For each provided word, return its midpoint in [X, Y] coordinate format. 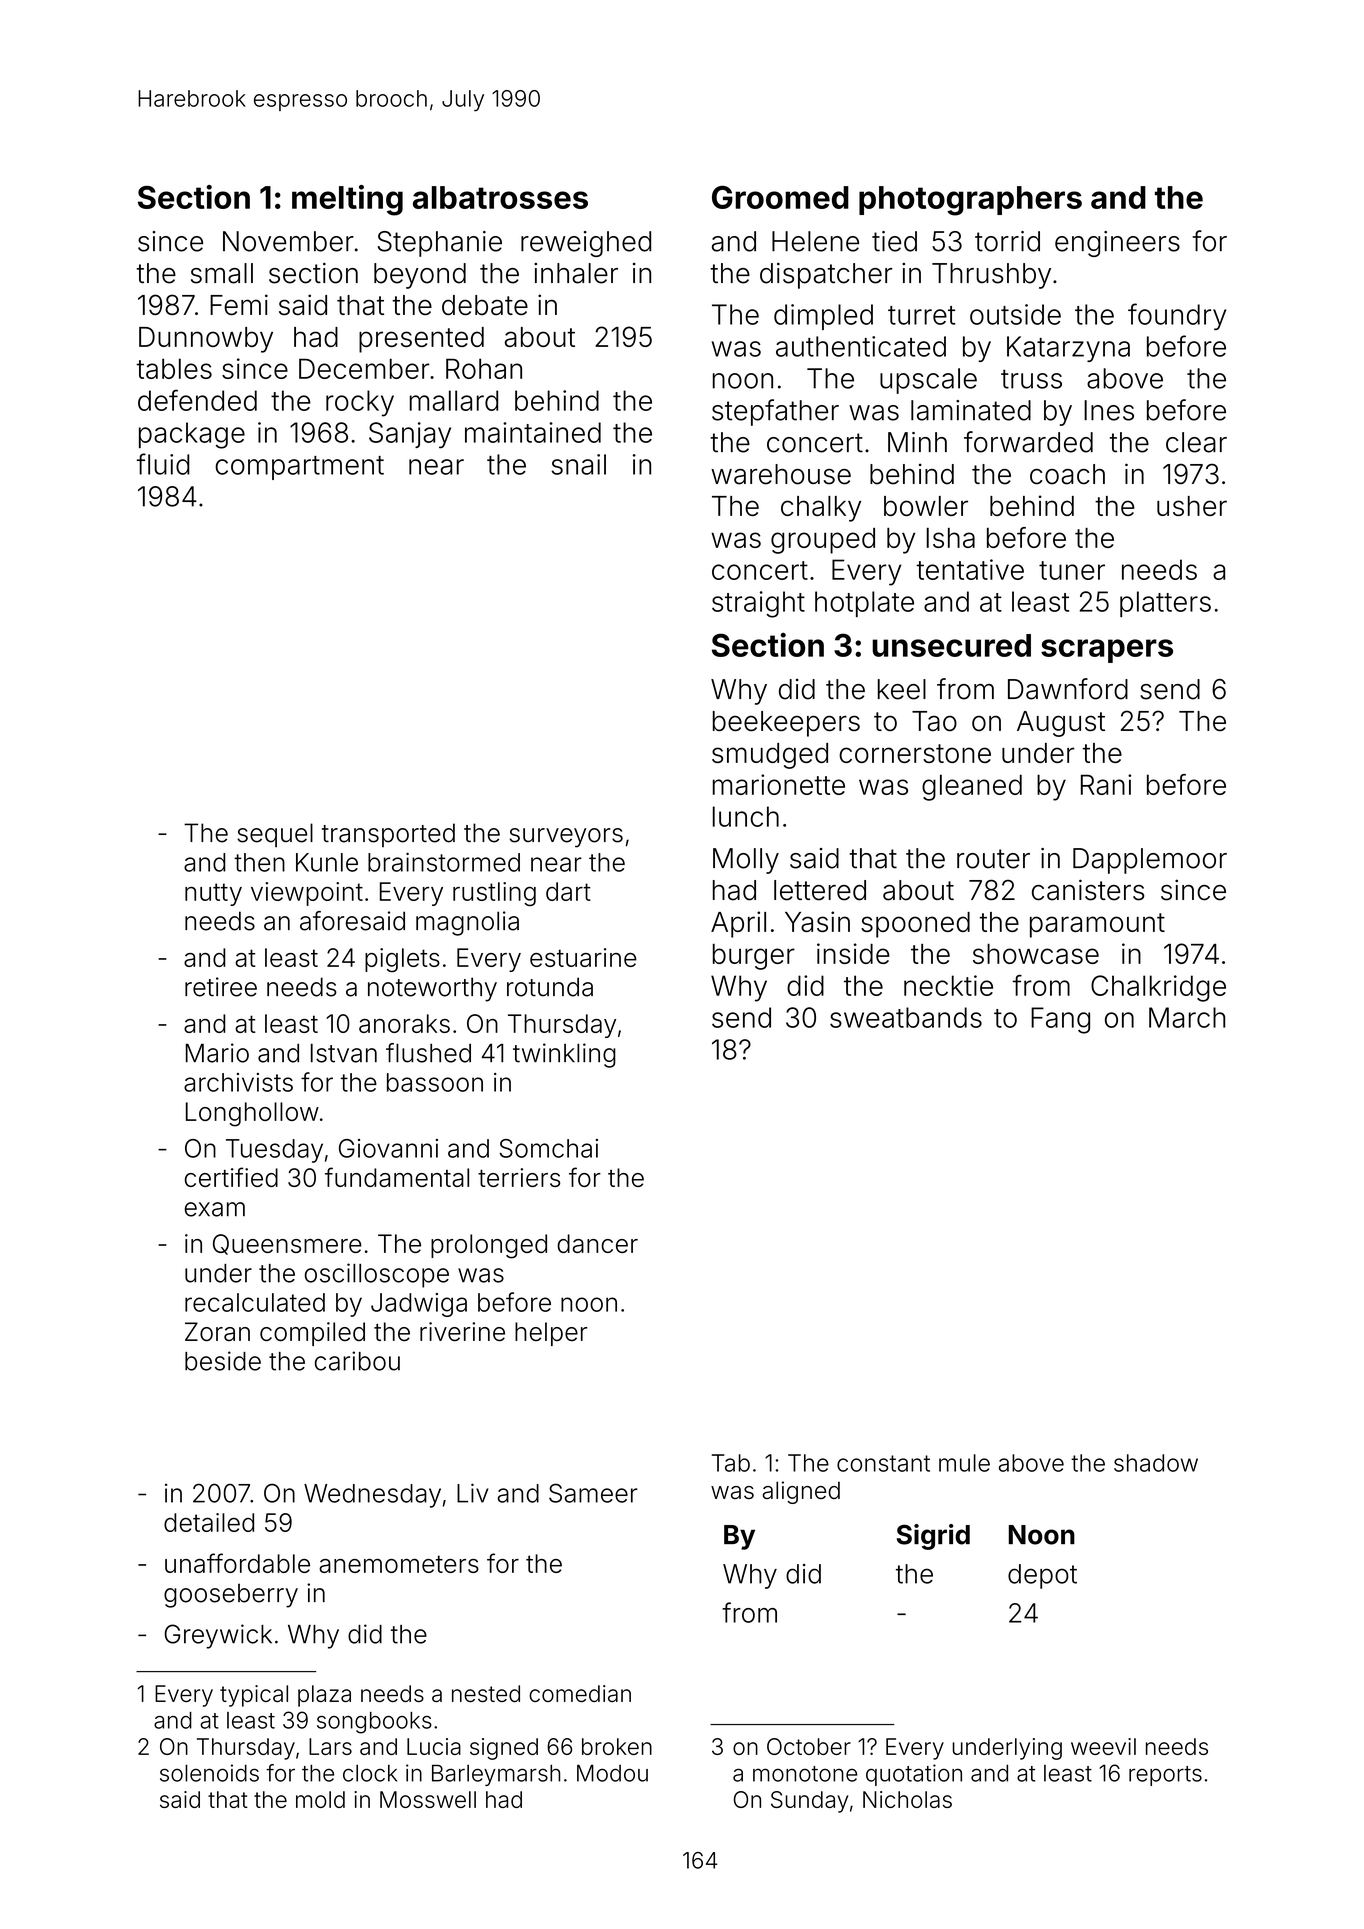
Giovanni [388, 1148]
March [1187, 1017]
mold [320, 1799]
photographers [970, 201]
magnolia [467, 923]
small [222, 273]
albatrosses [500, 197]
